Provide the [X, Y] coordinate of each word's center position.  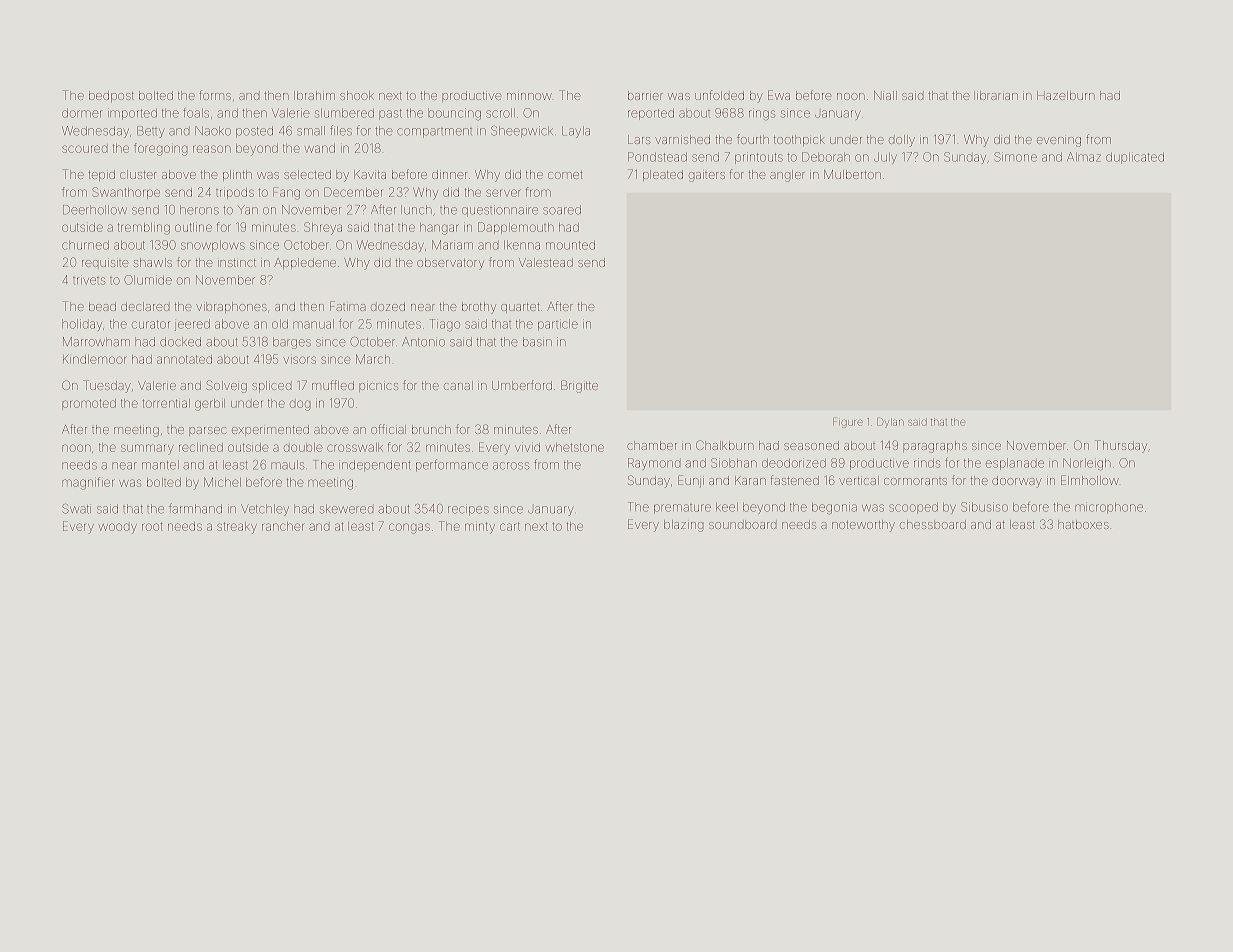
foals [196, 113]
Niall [885, 95]
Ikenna [522, 245]
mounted [570, 245]
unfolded [719, 95]
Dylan [890, 423]
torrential [166, 403]
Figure [848, 423]
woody [118, 528]
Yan [248, 210]
